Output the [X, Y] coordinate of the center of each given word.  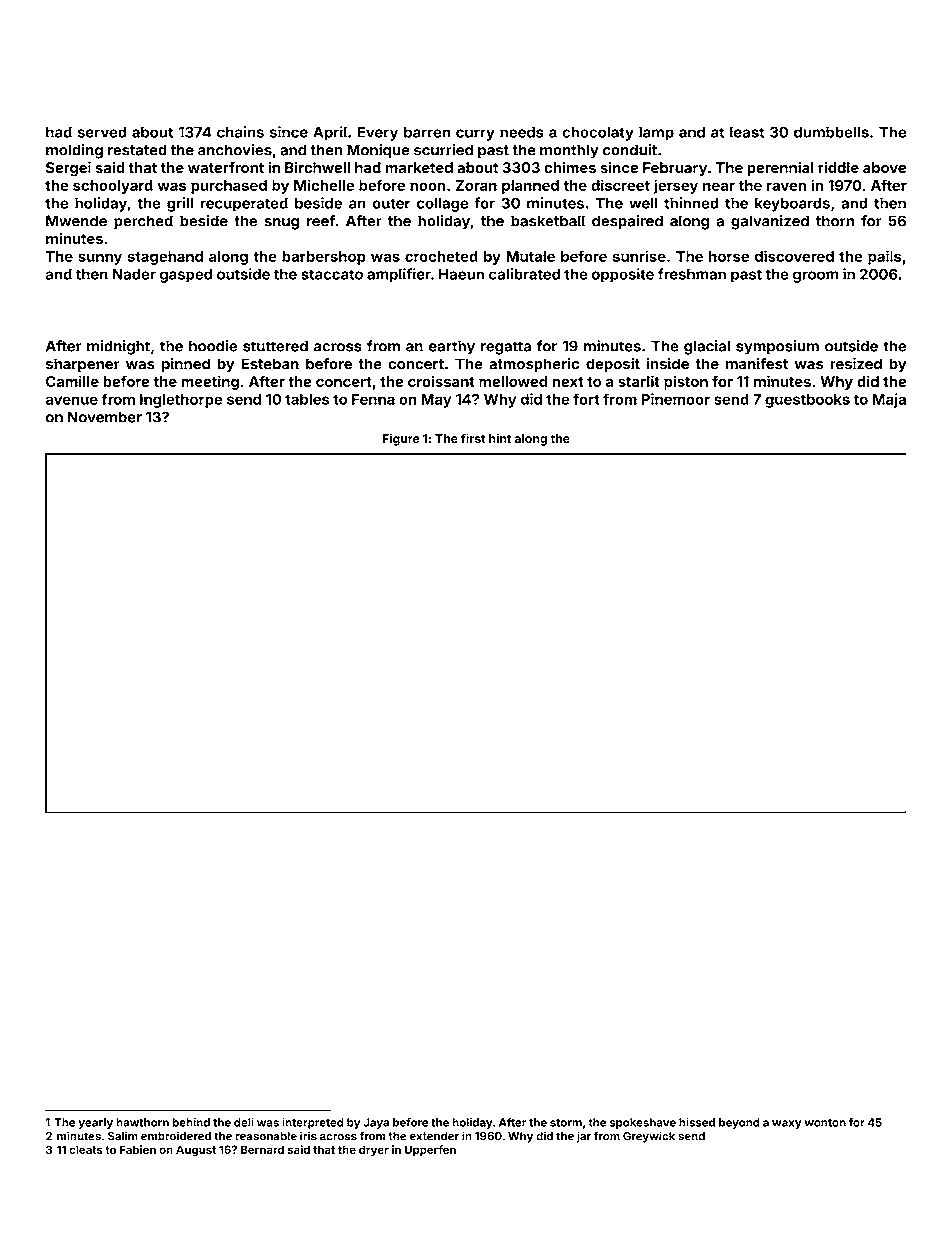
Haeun [461, 274]
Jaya [376, 1123]
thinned [691, 203]
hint [500, 438]
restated [137, 150]
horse [729, 256]
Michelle [324, 185]
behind [191, 1122]
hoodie [213, 346]
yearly [95, 1123]
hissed [697, 1122]
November [105, 417]
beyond [739, 1123]
